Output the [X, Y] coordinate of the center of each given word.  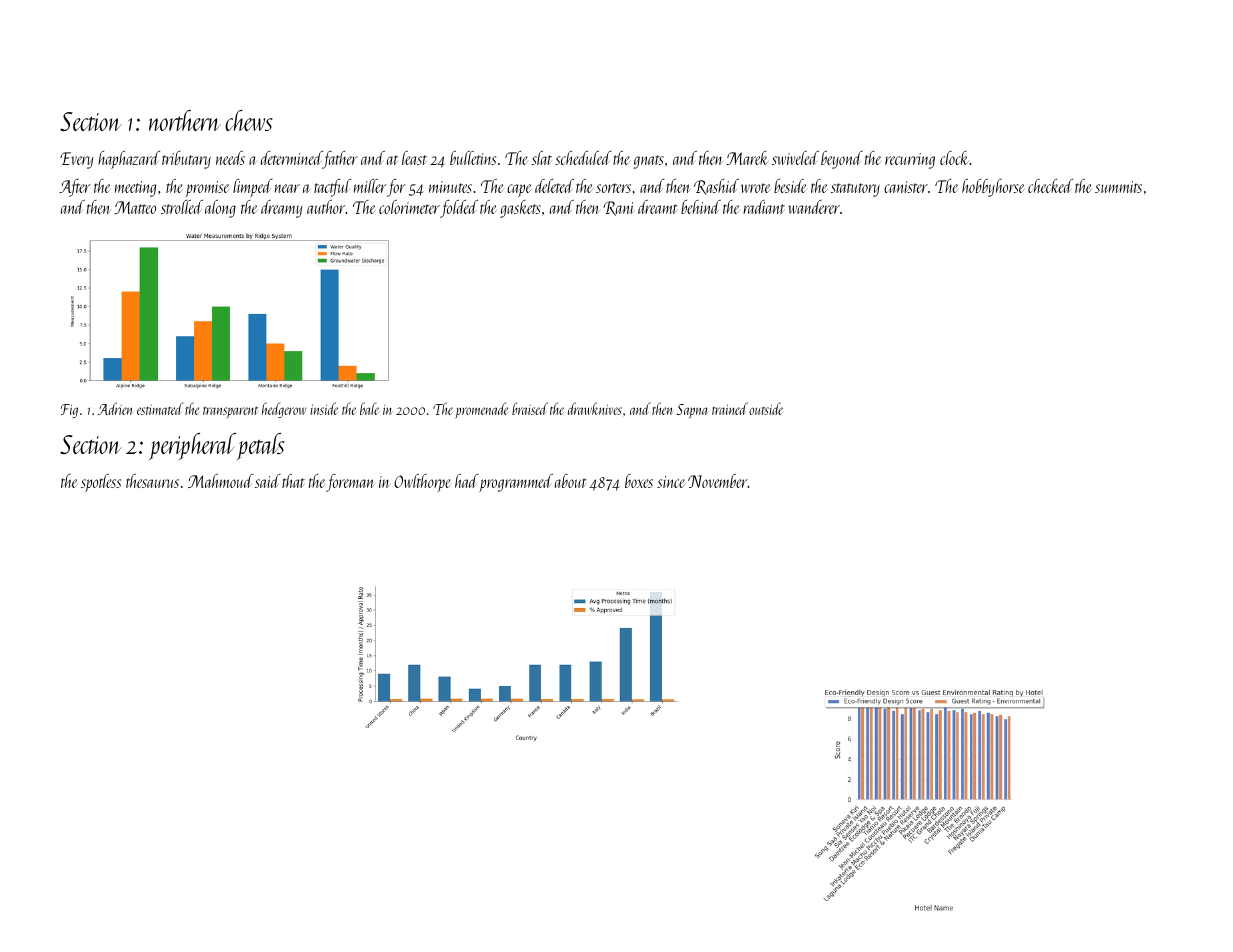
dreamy [281, 209]
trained [730, 408]
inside [324, 408]
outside [766, 408]
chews [249, 120]
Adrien [115, 408]
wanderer [814, 207]
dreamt [658, 207]
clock [954, 158]
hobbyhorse [993, 188]
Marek [747, 158]
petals [260, 447]
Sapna [691, 411]
